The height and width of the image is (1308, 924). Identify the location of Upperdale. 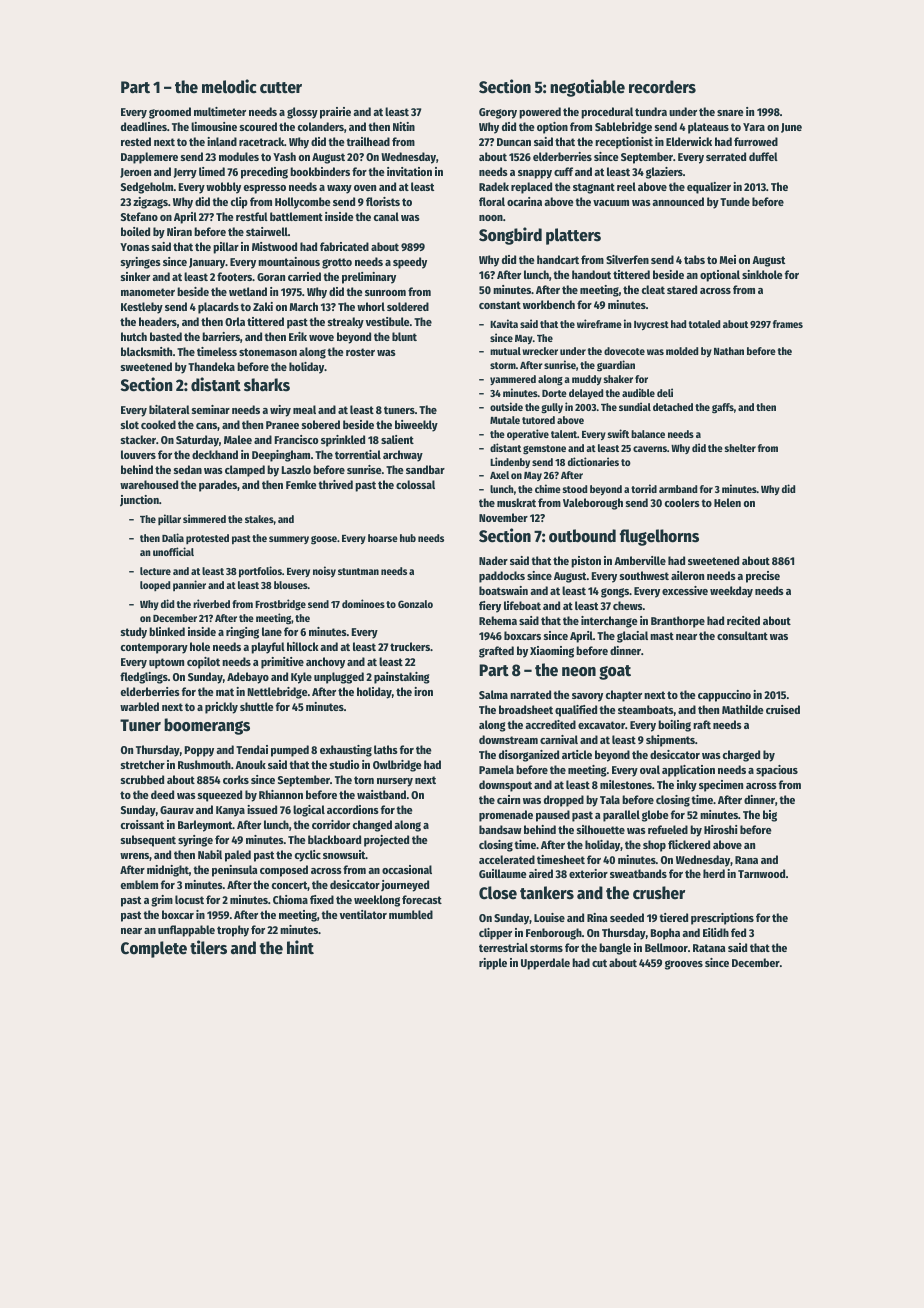
(545, 964).
